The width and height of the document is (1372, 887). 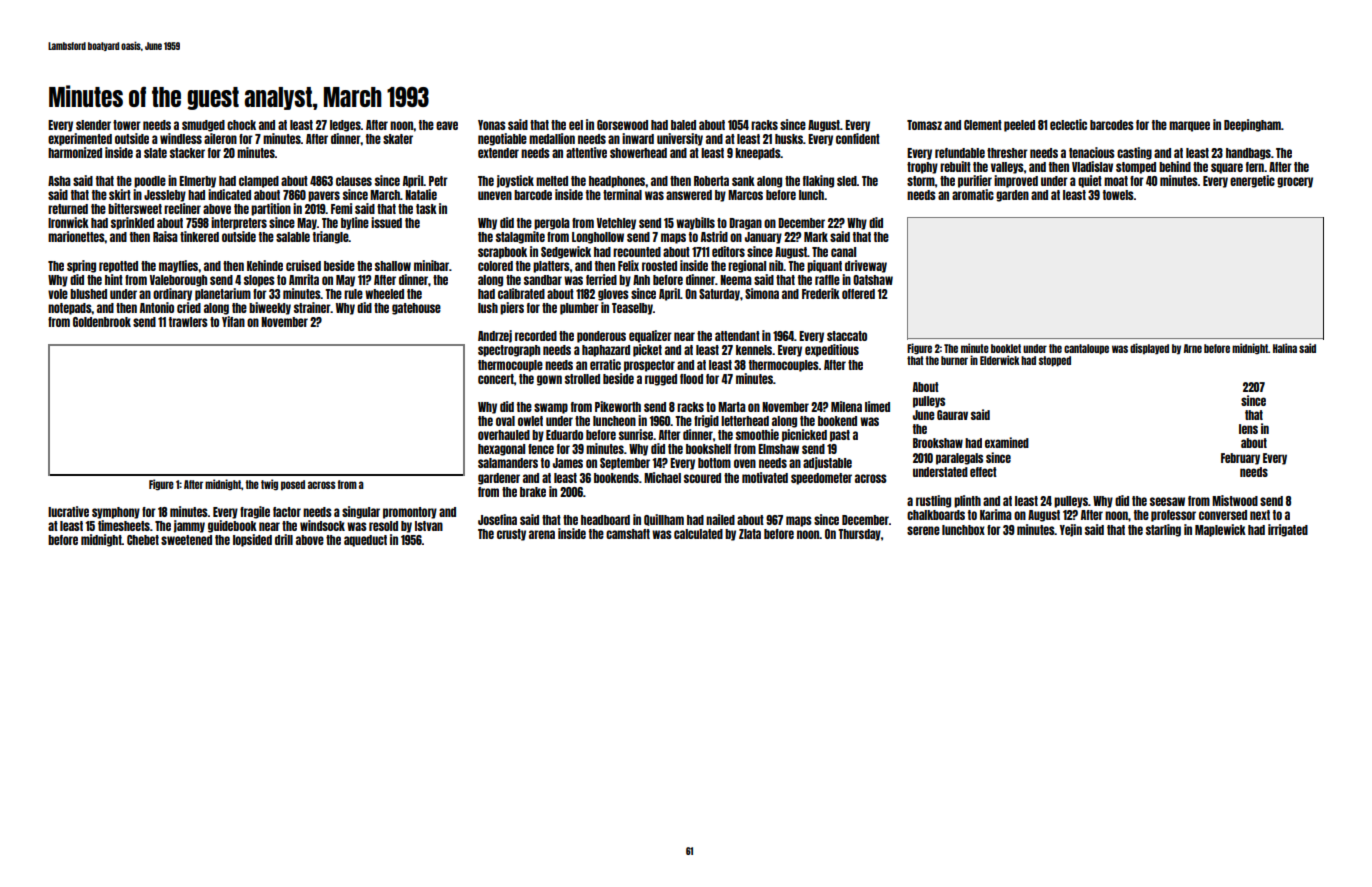 What do you see at coordinates (706, 421) in the document?
I see `frigid` at bounding box center [706, 421].
